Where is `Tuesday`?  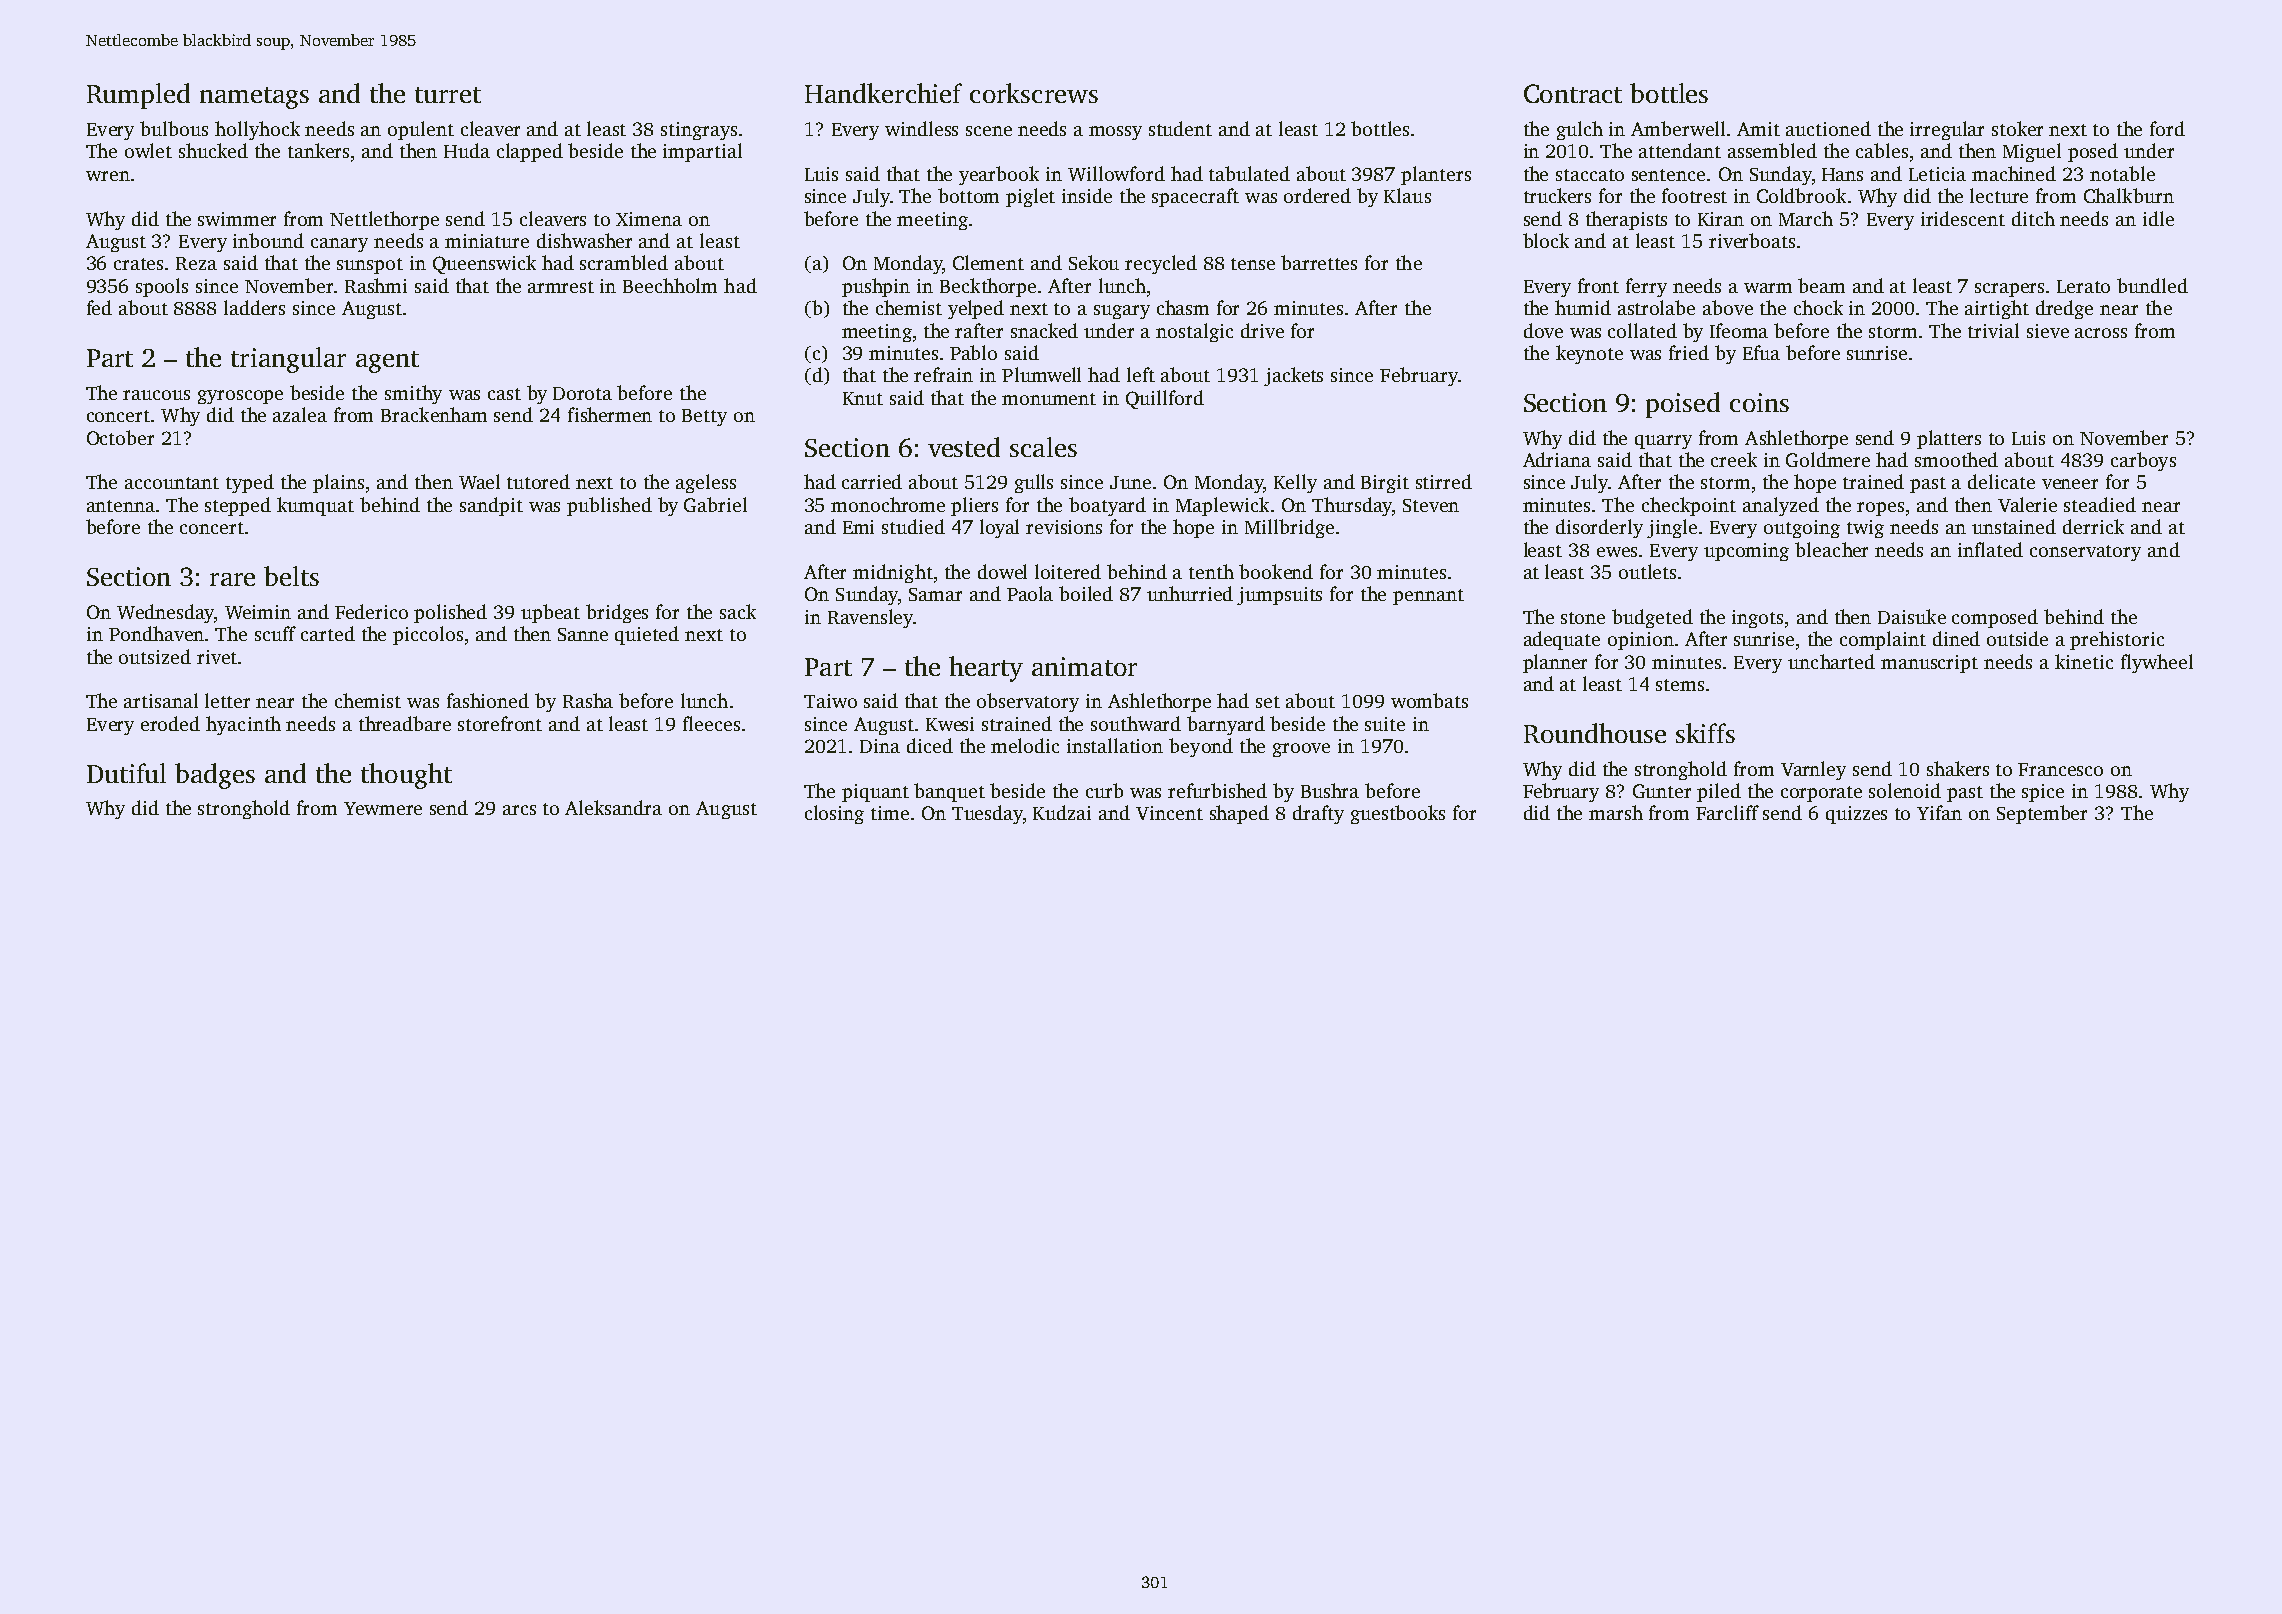
Tuesday is located at coordinates (987, 814).
